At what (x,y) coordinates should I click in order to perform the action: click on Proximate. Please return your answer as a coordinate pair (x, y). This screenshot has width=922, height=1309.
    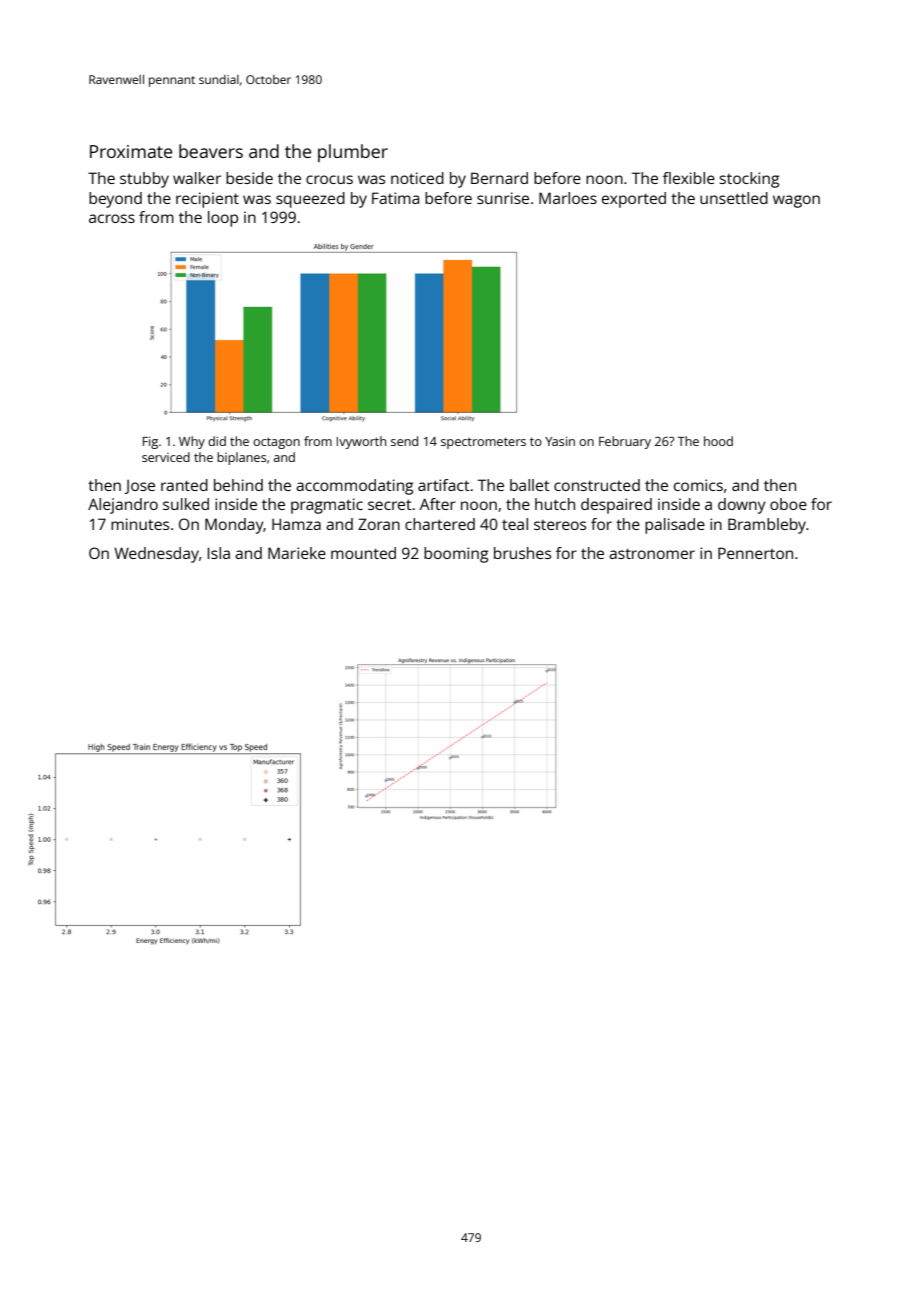
    Looking at the image, I should click on (131, 151).
